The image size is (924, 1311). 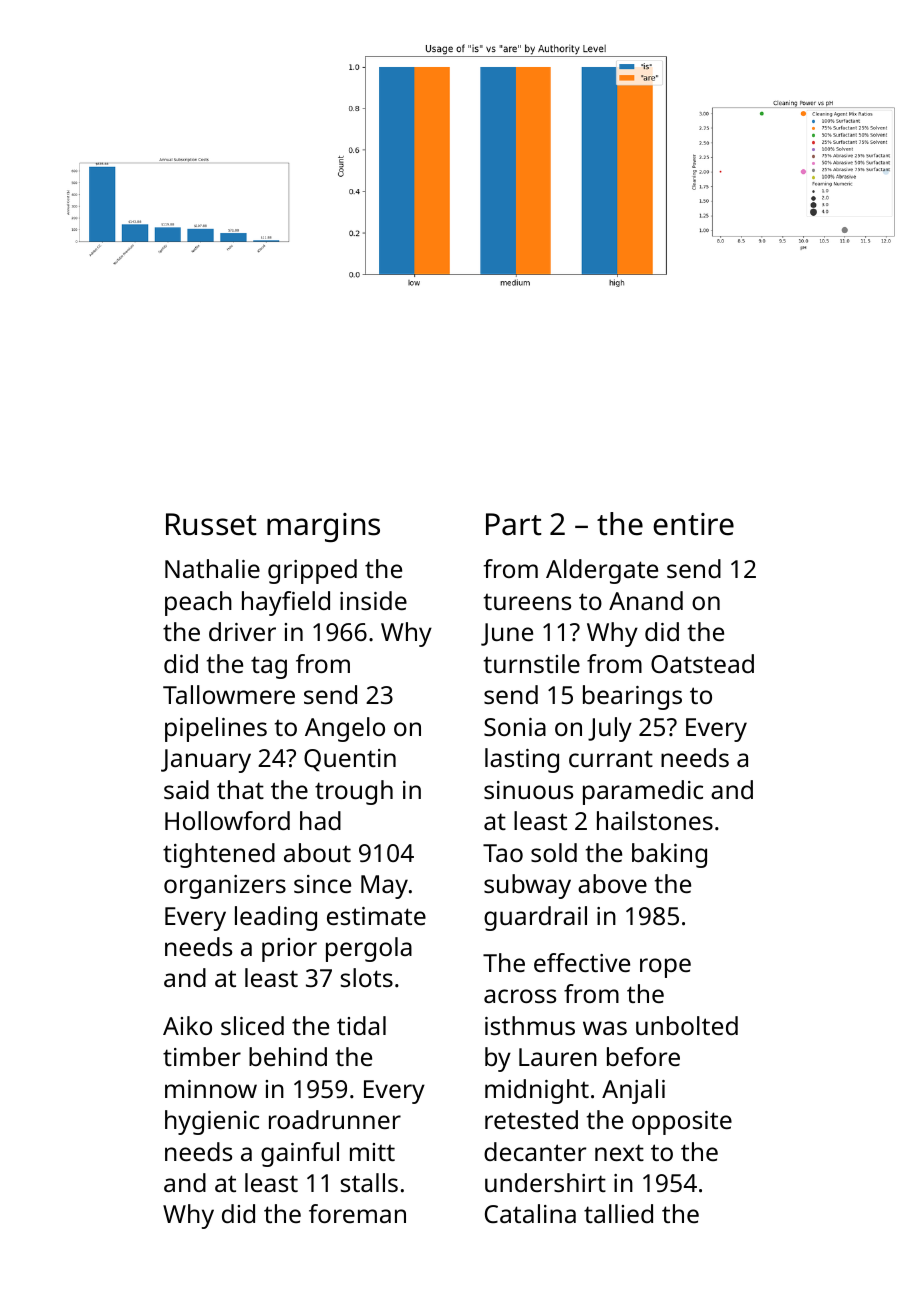 What do you see at coordinates (345, 729) in the screenshot?
I see `Angelo` at bounding box center [345, 729].
